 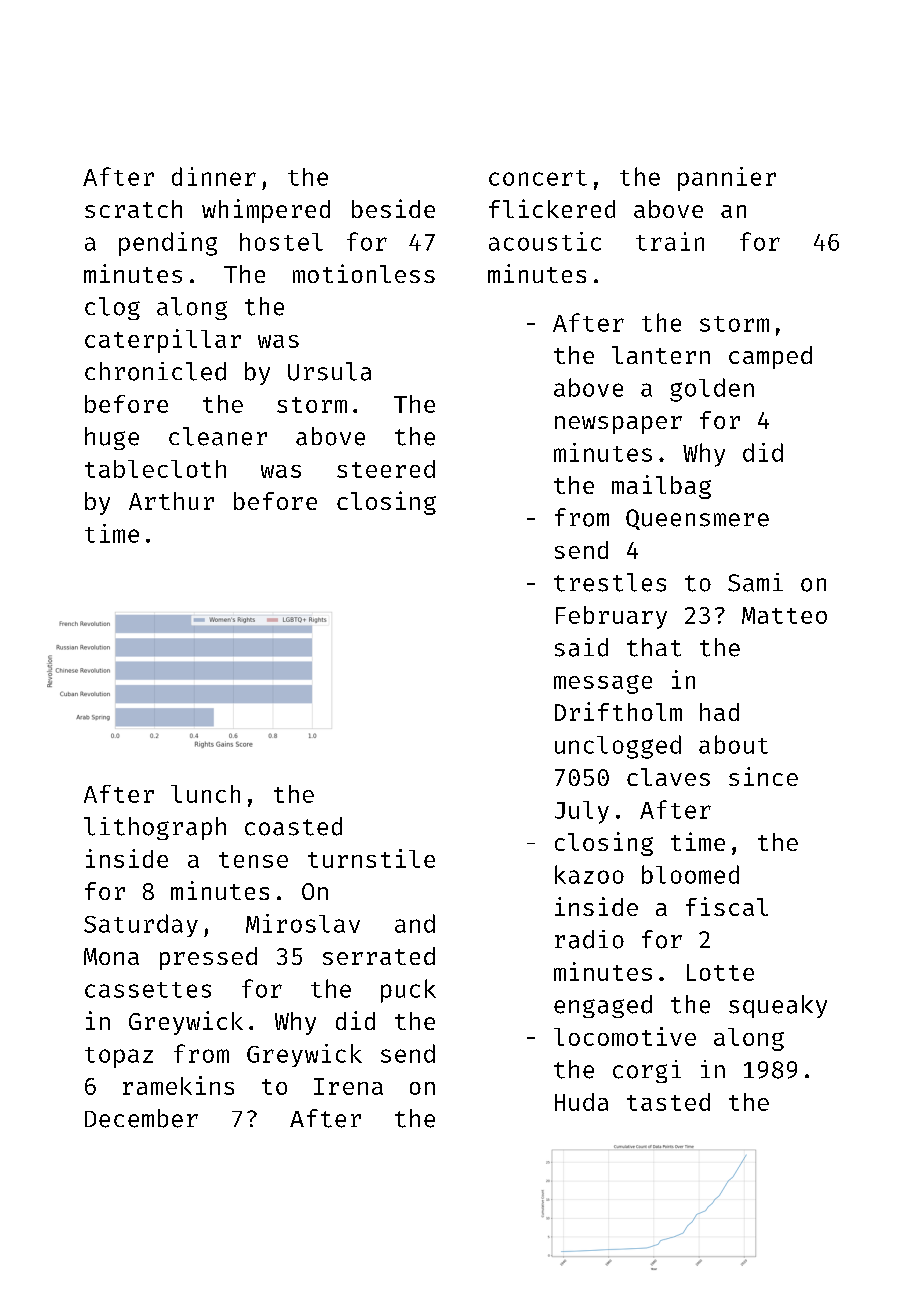 I want to click on locomotive, so click(x=625, y=1036).
